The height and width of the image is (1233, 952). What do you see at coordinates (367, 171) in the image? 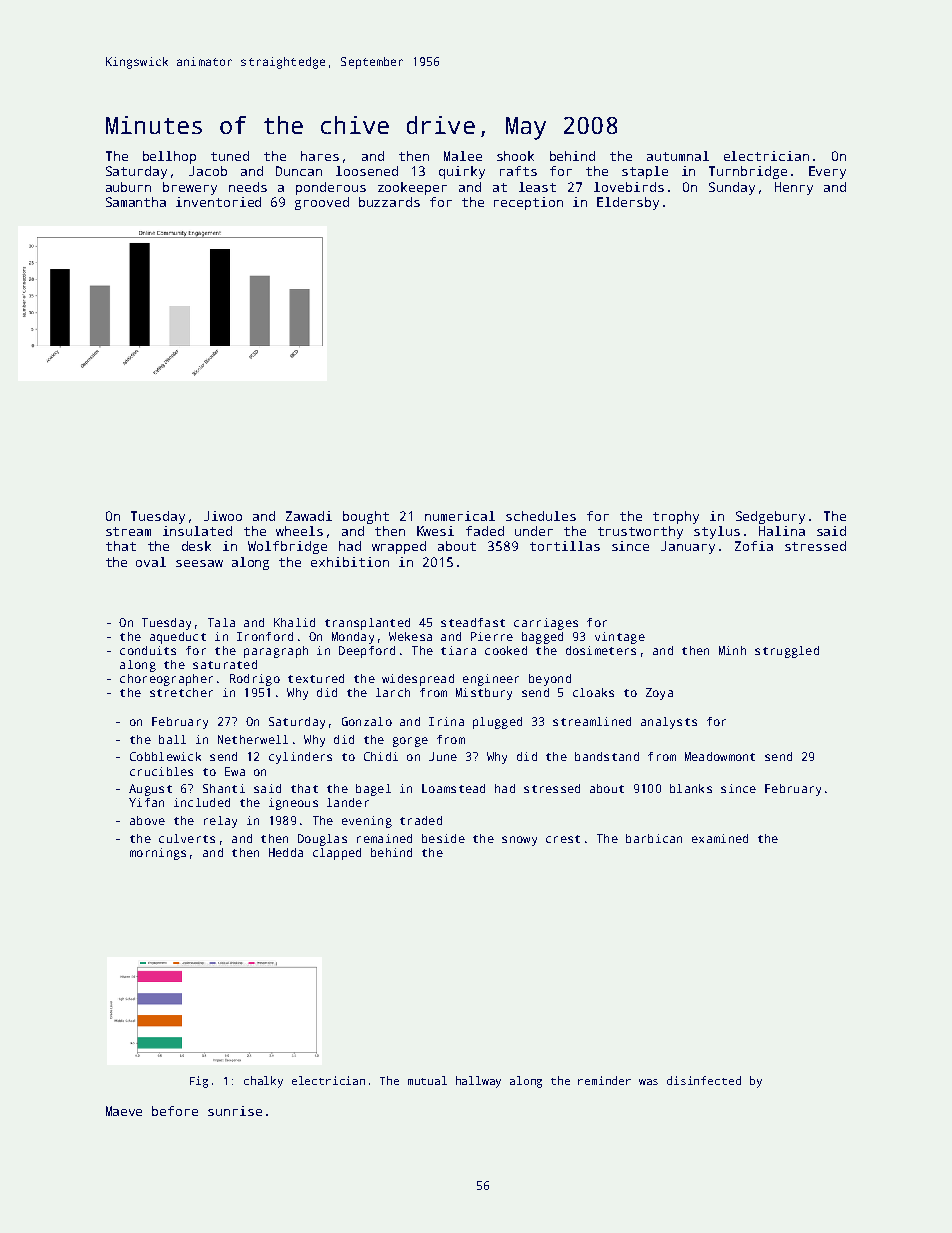
I see `loosened` at bounding box center [367, 171].
